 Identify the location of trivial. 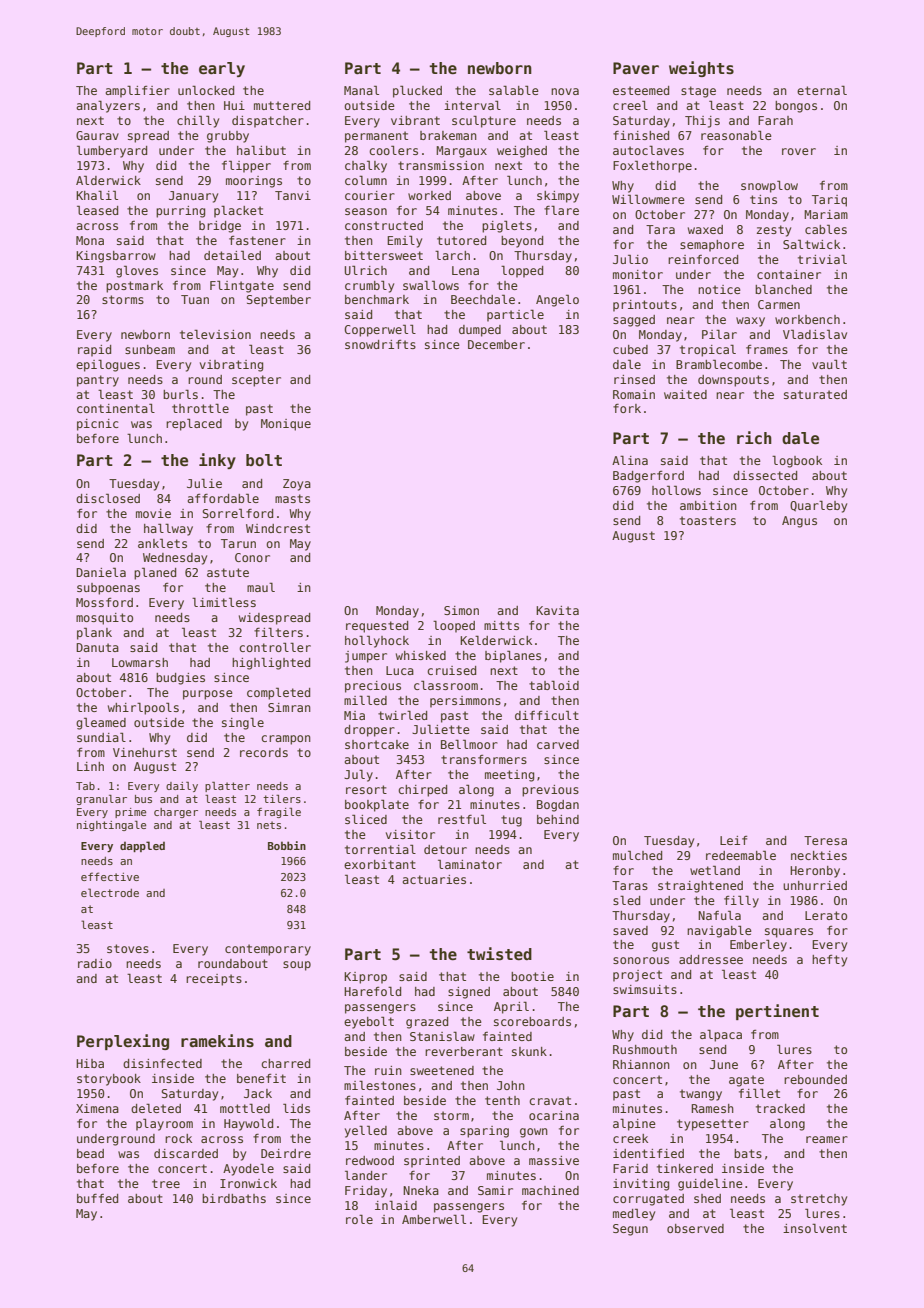
(822, 259).
